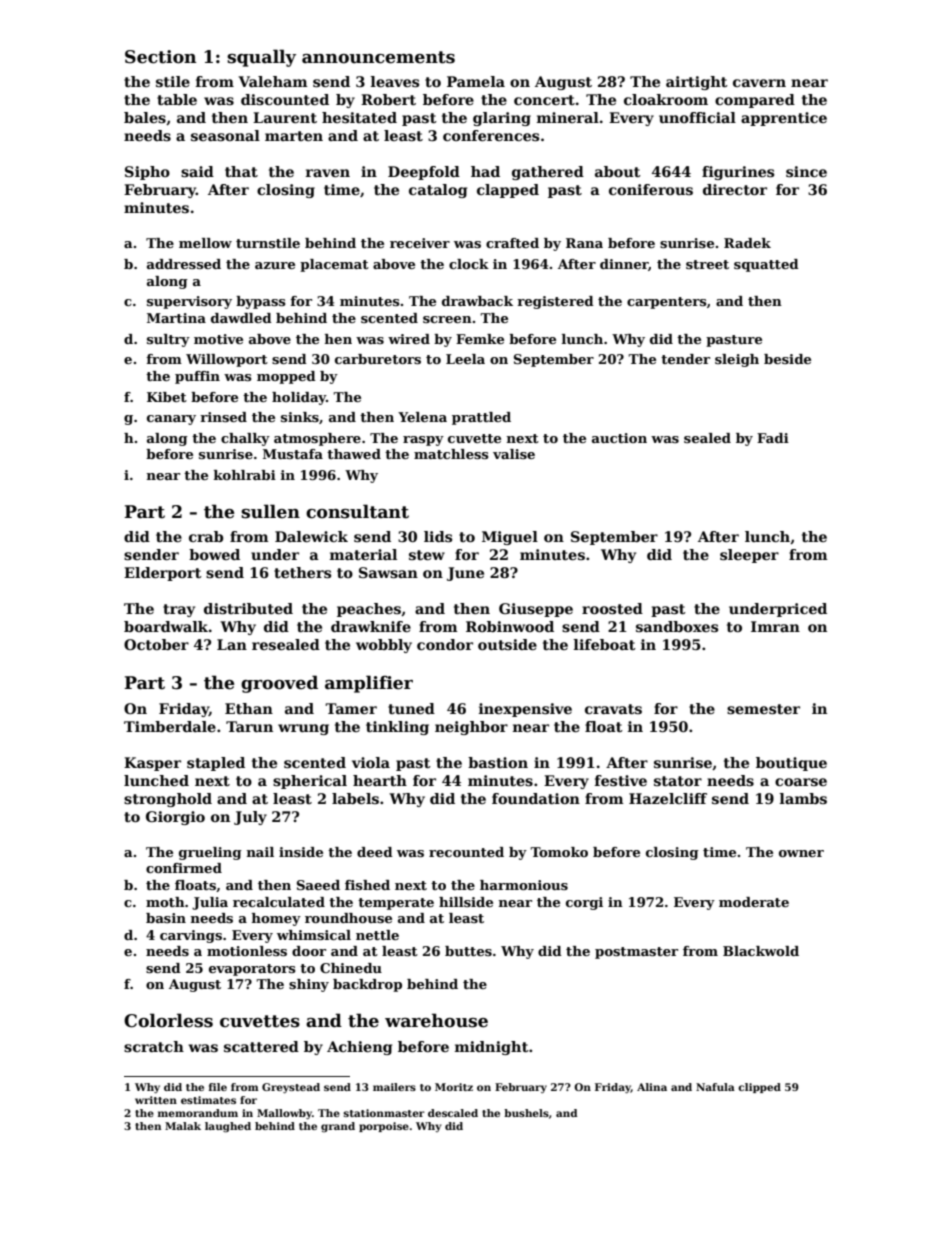  What do you see at coordinates (613, 709) in the page?
I see `cravats` at bounding box center [613, 709].
